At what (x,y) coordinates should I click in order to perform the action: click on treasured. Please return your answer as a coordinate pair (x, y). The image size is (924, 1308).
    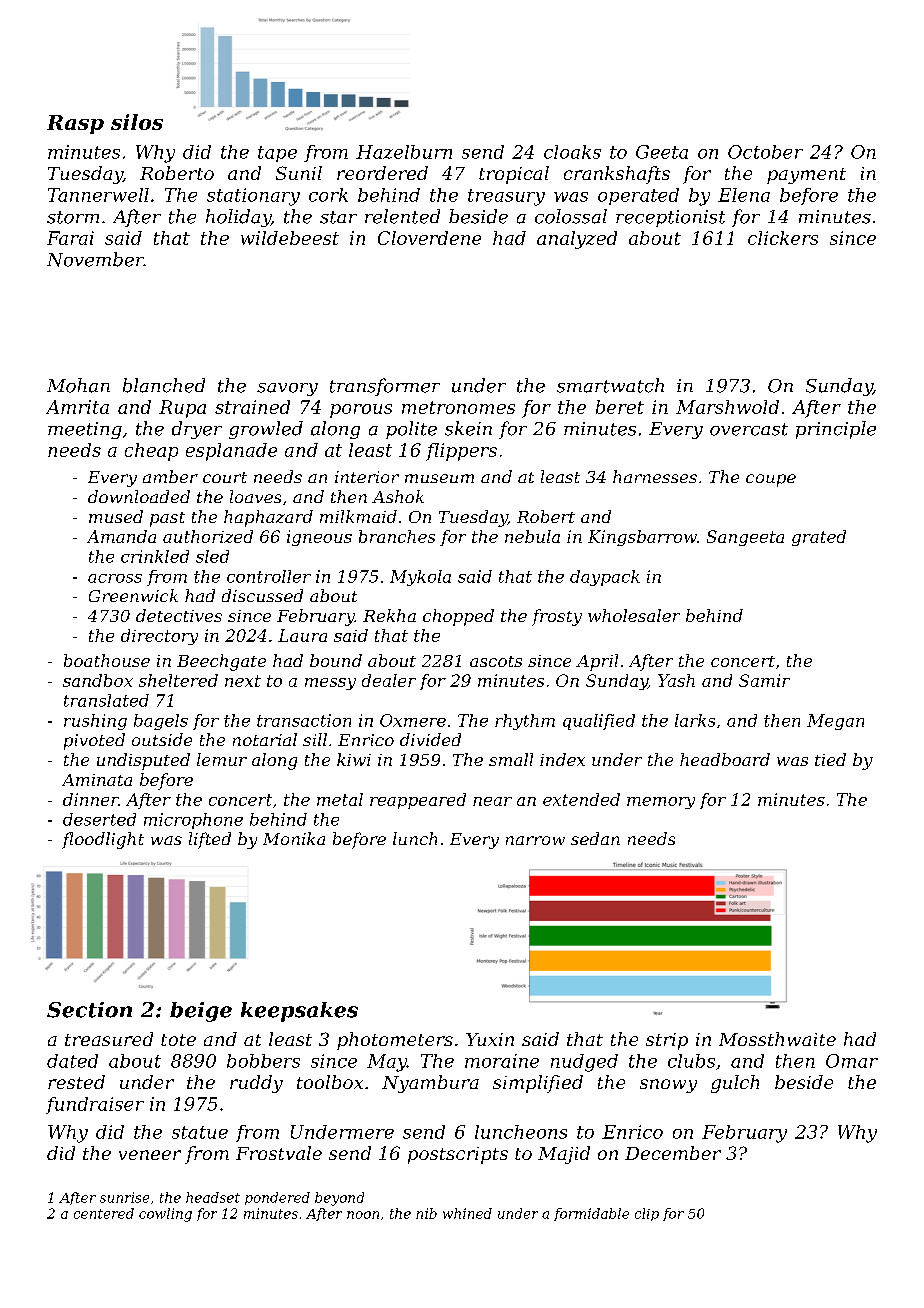
    Looking at the image, I should click on (109, 1039).
